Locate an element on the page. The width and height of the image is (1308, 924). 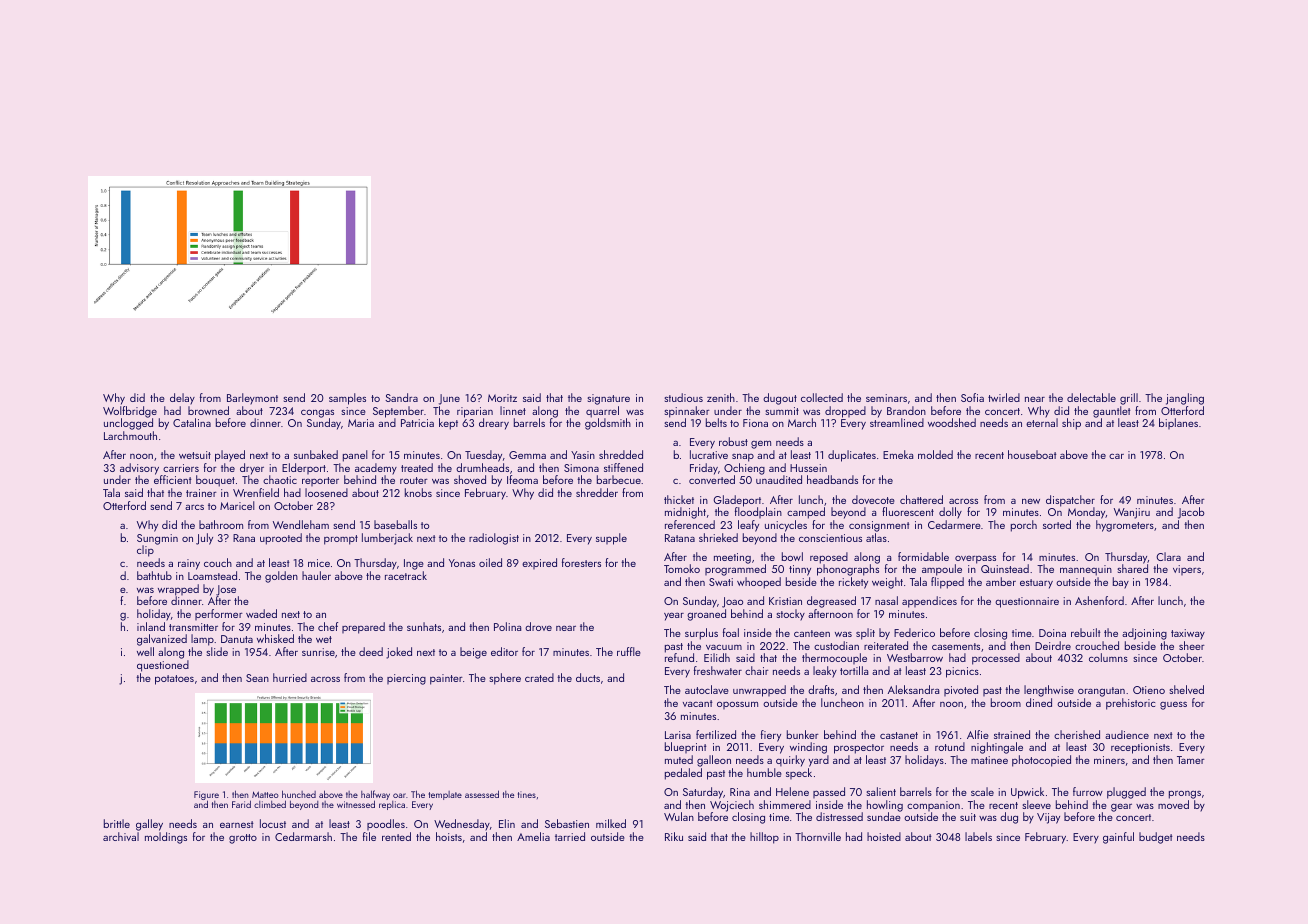
sunbaked is located at coordinates (316, 454).
